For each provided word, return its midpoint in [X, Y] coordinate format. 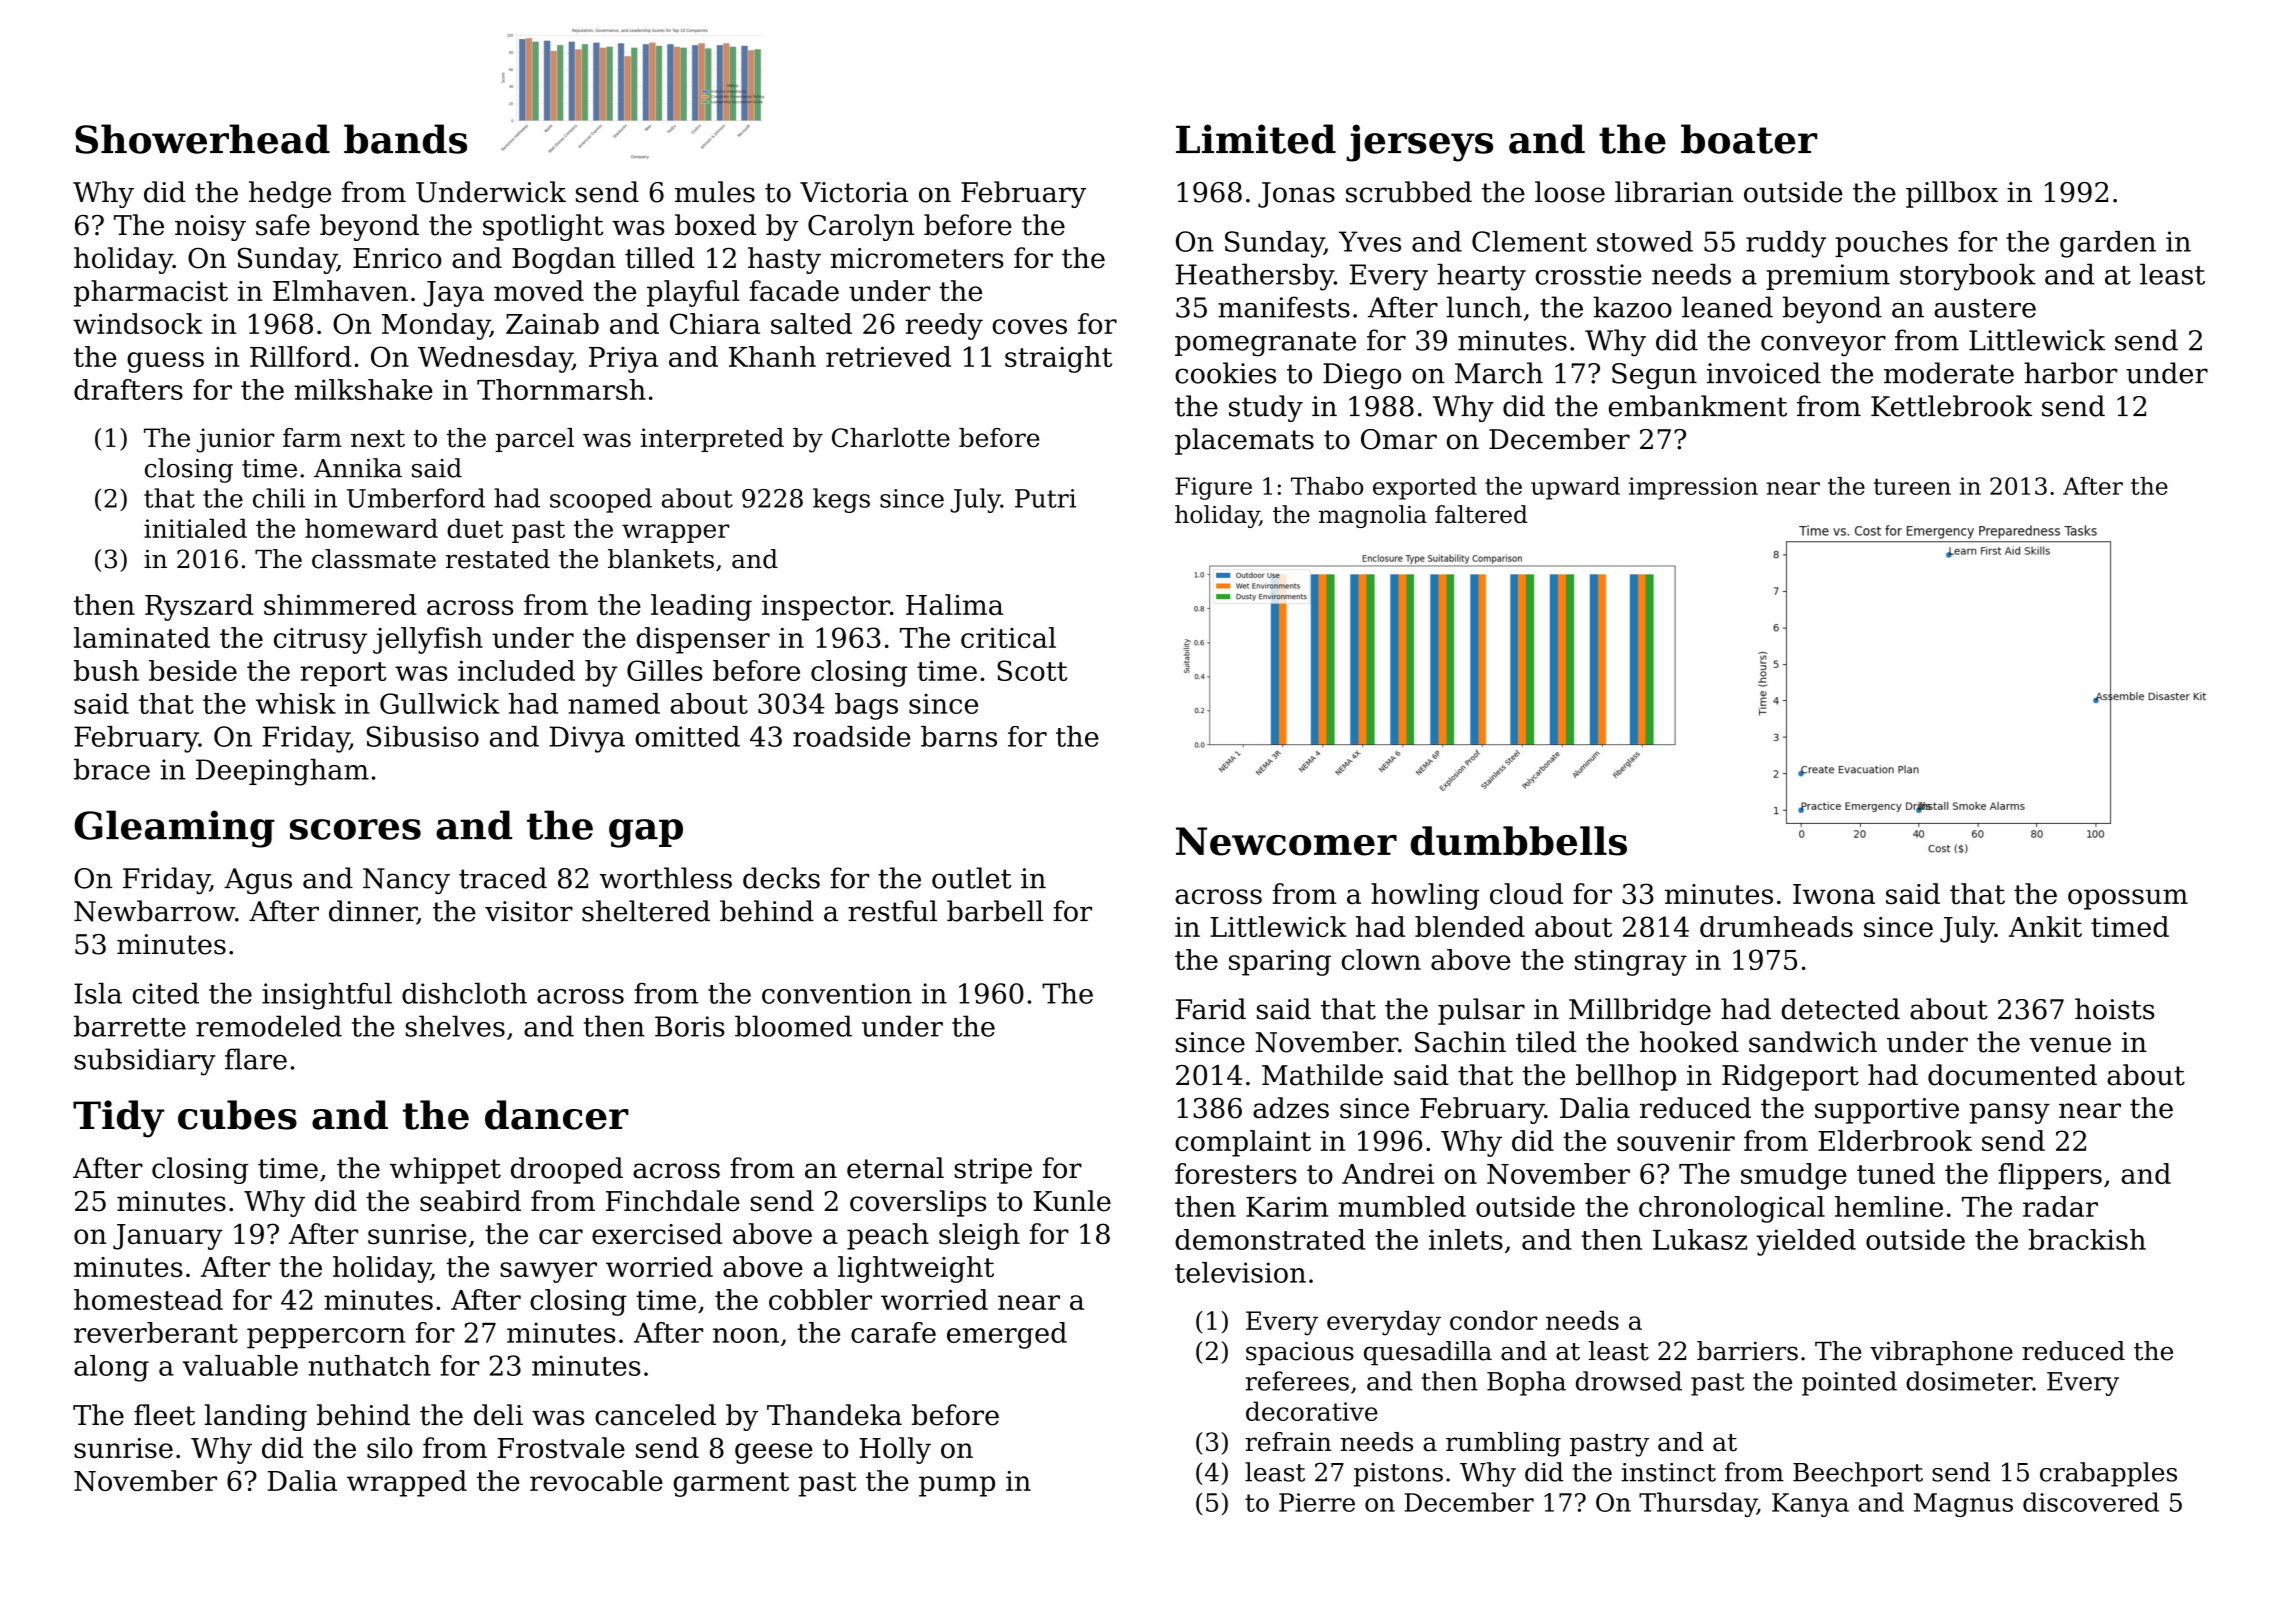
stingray [1631, 963]
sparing [1280, 963]
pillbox [1952, 194]
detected [1840, 1009]
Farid [1211, 1009]
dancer [557, 1115]
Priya [623, 360]
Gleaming [174, 829]
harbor [2071, 373]
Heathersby [1255, 277]
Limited [1256, 139]
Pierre [1317, 1502]
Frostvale [561, 1448]
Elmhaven [340, 291]
